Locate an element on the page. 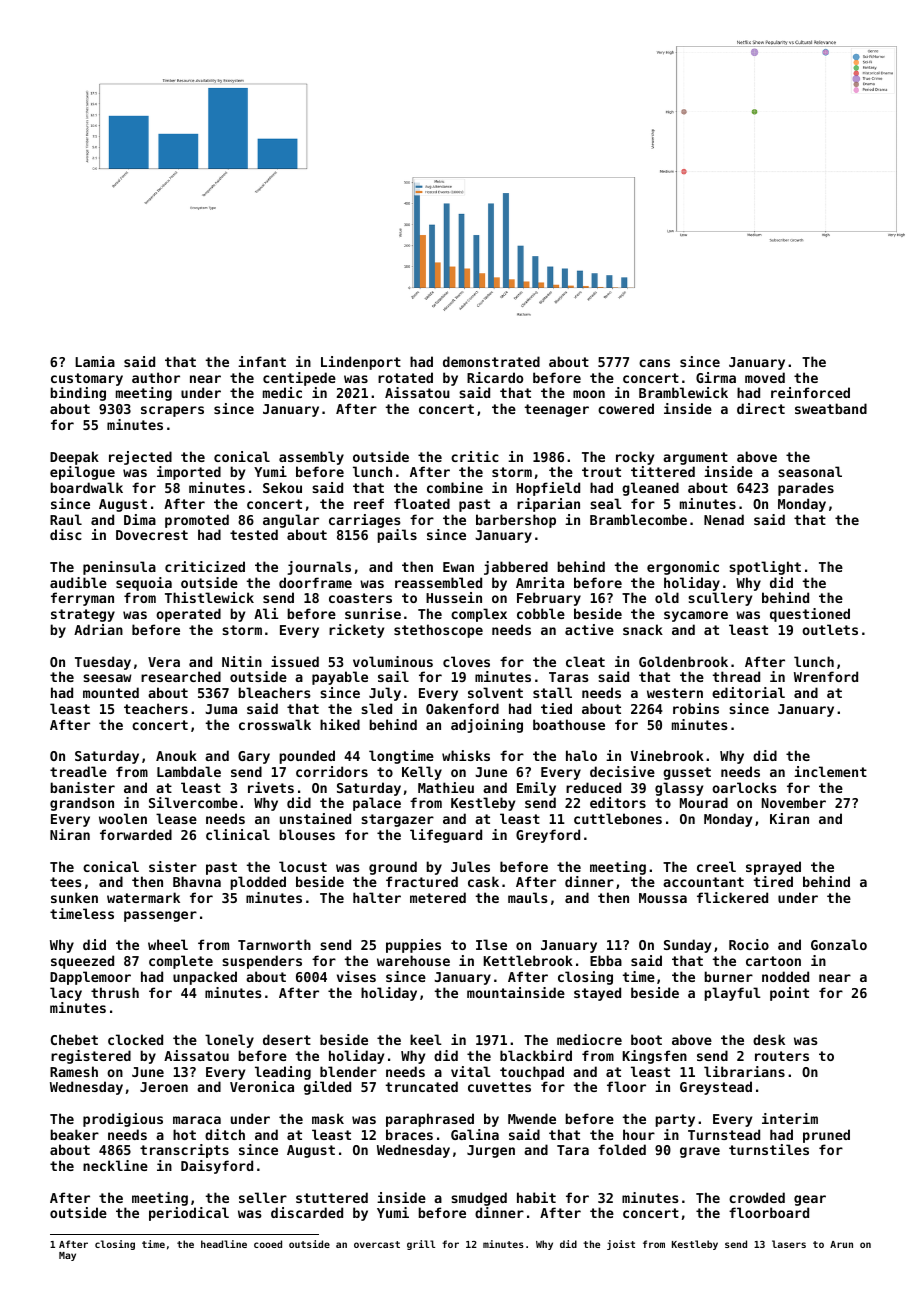  epilogue is located at coordinates (82, 473).
